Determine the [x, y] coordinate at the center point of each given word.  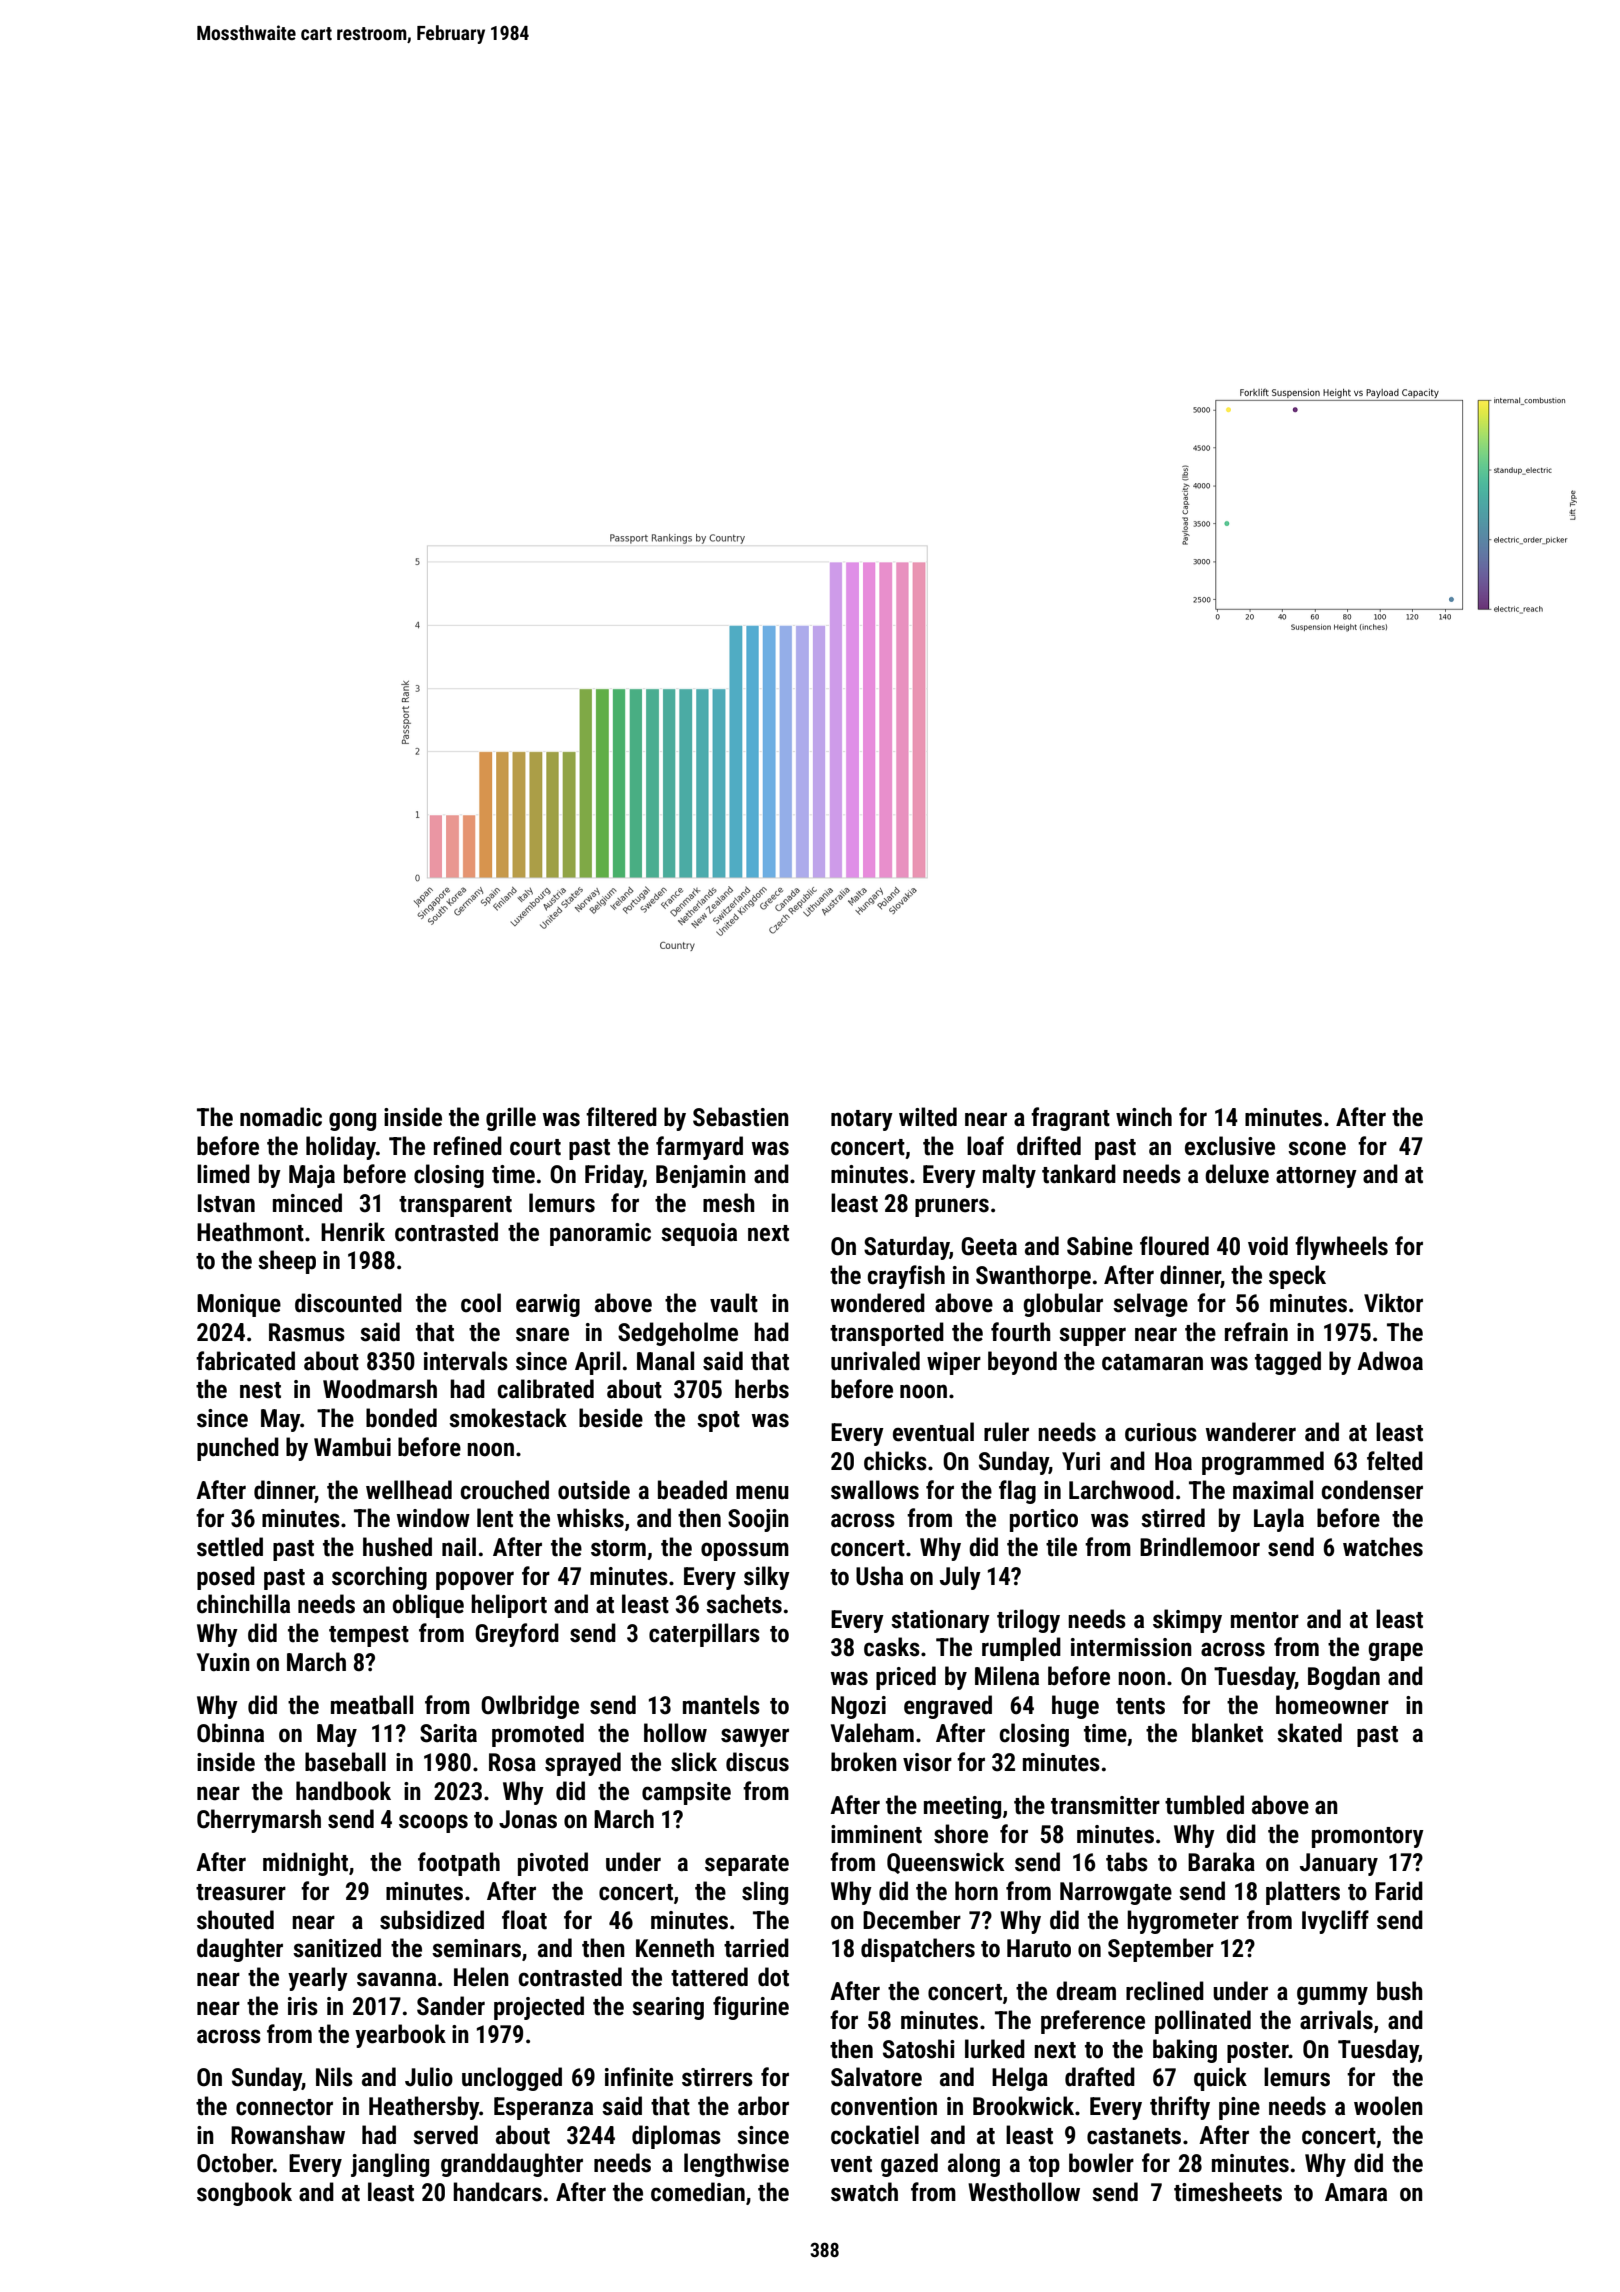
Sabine [1100, 1246]
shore [961, 1834]
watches [1383, 1547]
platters [1303, 1893]
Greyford [517, 1635]
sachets [744, 1604]
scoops [433, 1823]
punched [238, 1449]
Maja [312, 1176]
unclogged [512, 2079]
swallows [875, 1490]
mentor [1265, 1620]
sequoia [699, 1234]
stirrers [717, 2077]
